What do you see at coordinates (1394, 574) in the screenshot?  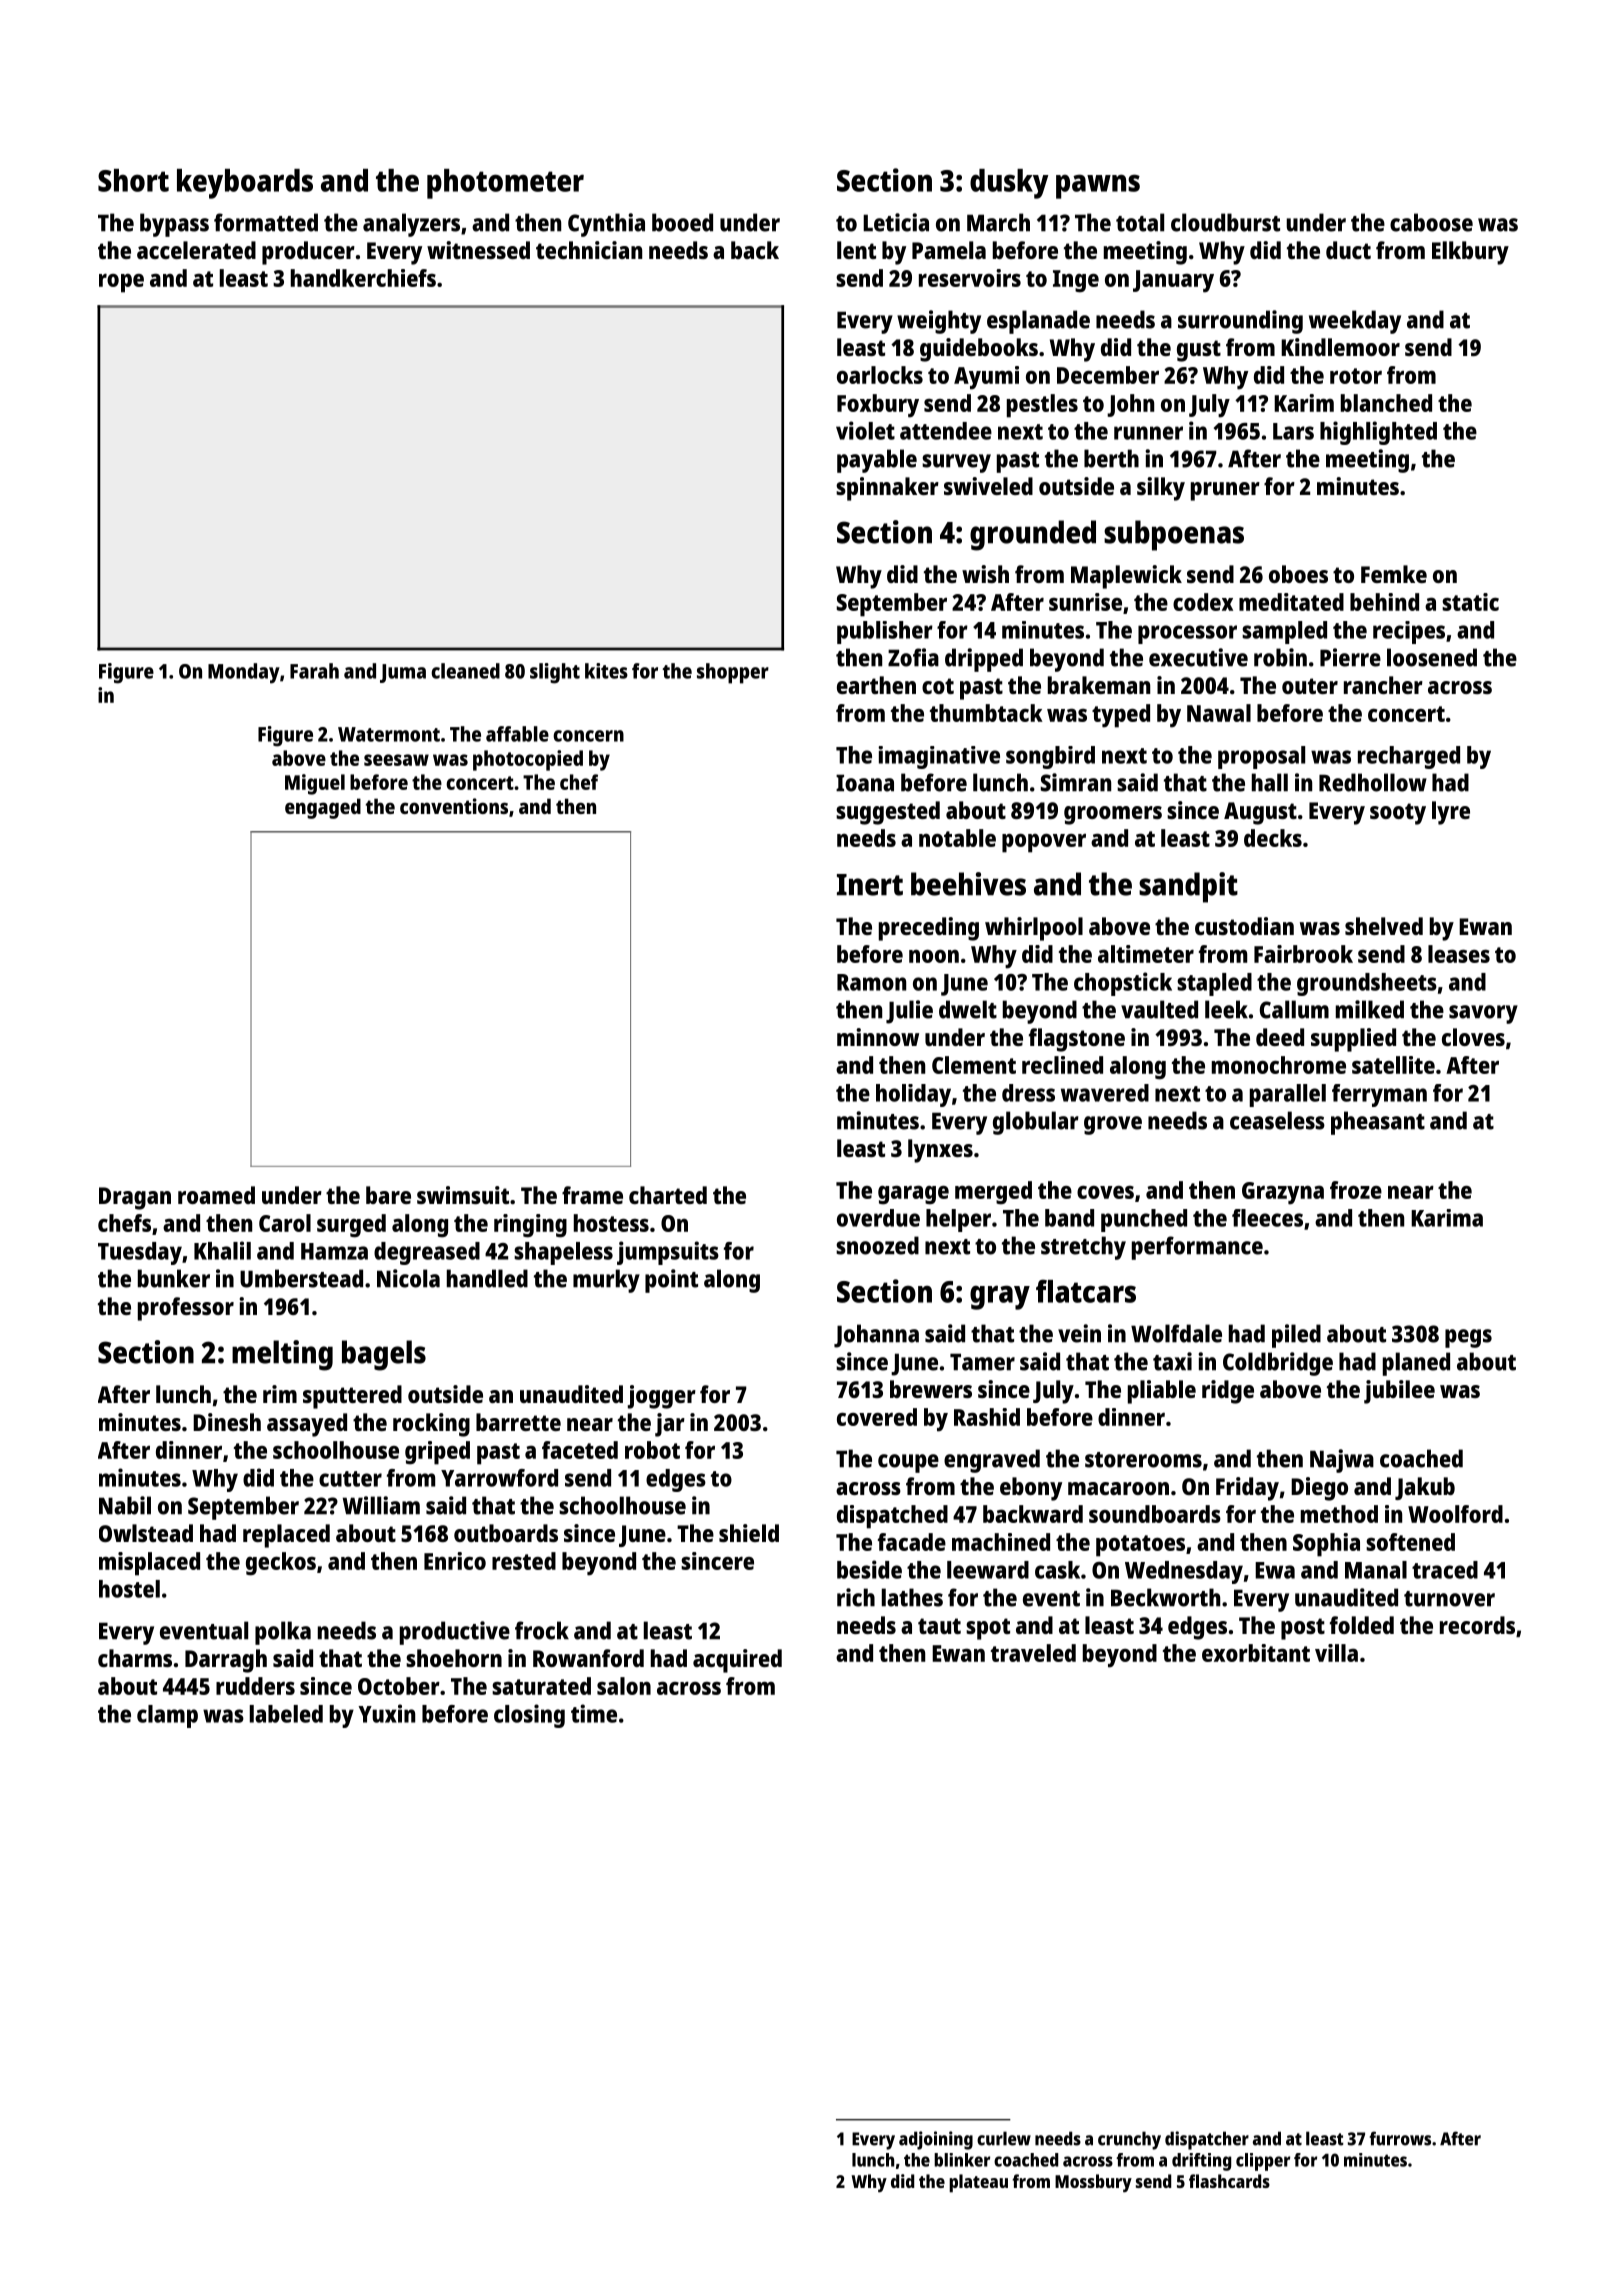 I see `Femke` at bounding box center [1394, 574].
